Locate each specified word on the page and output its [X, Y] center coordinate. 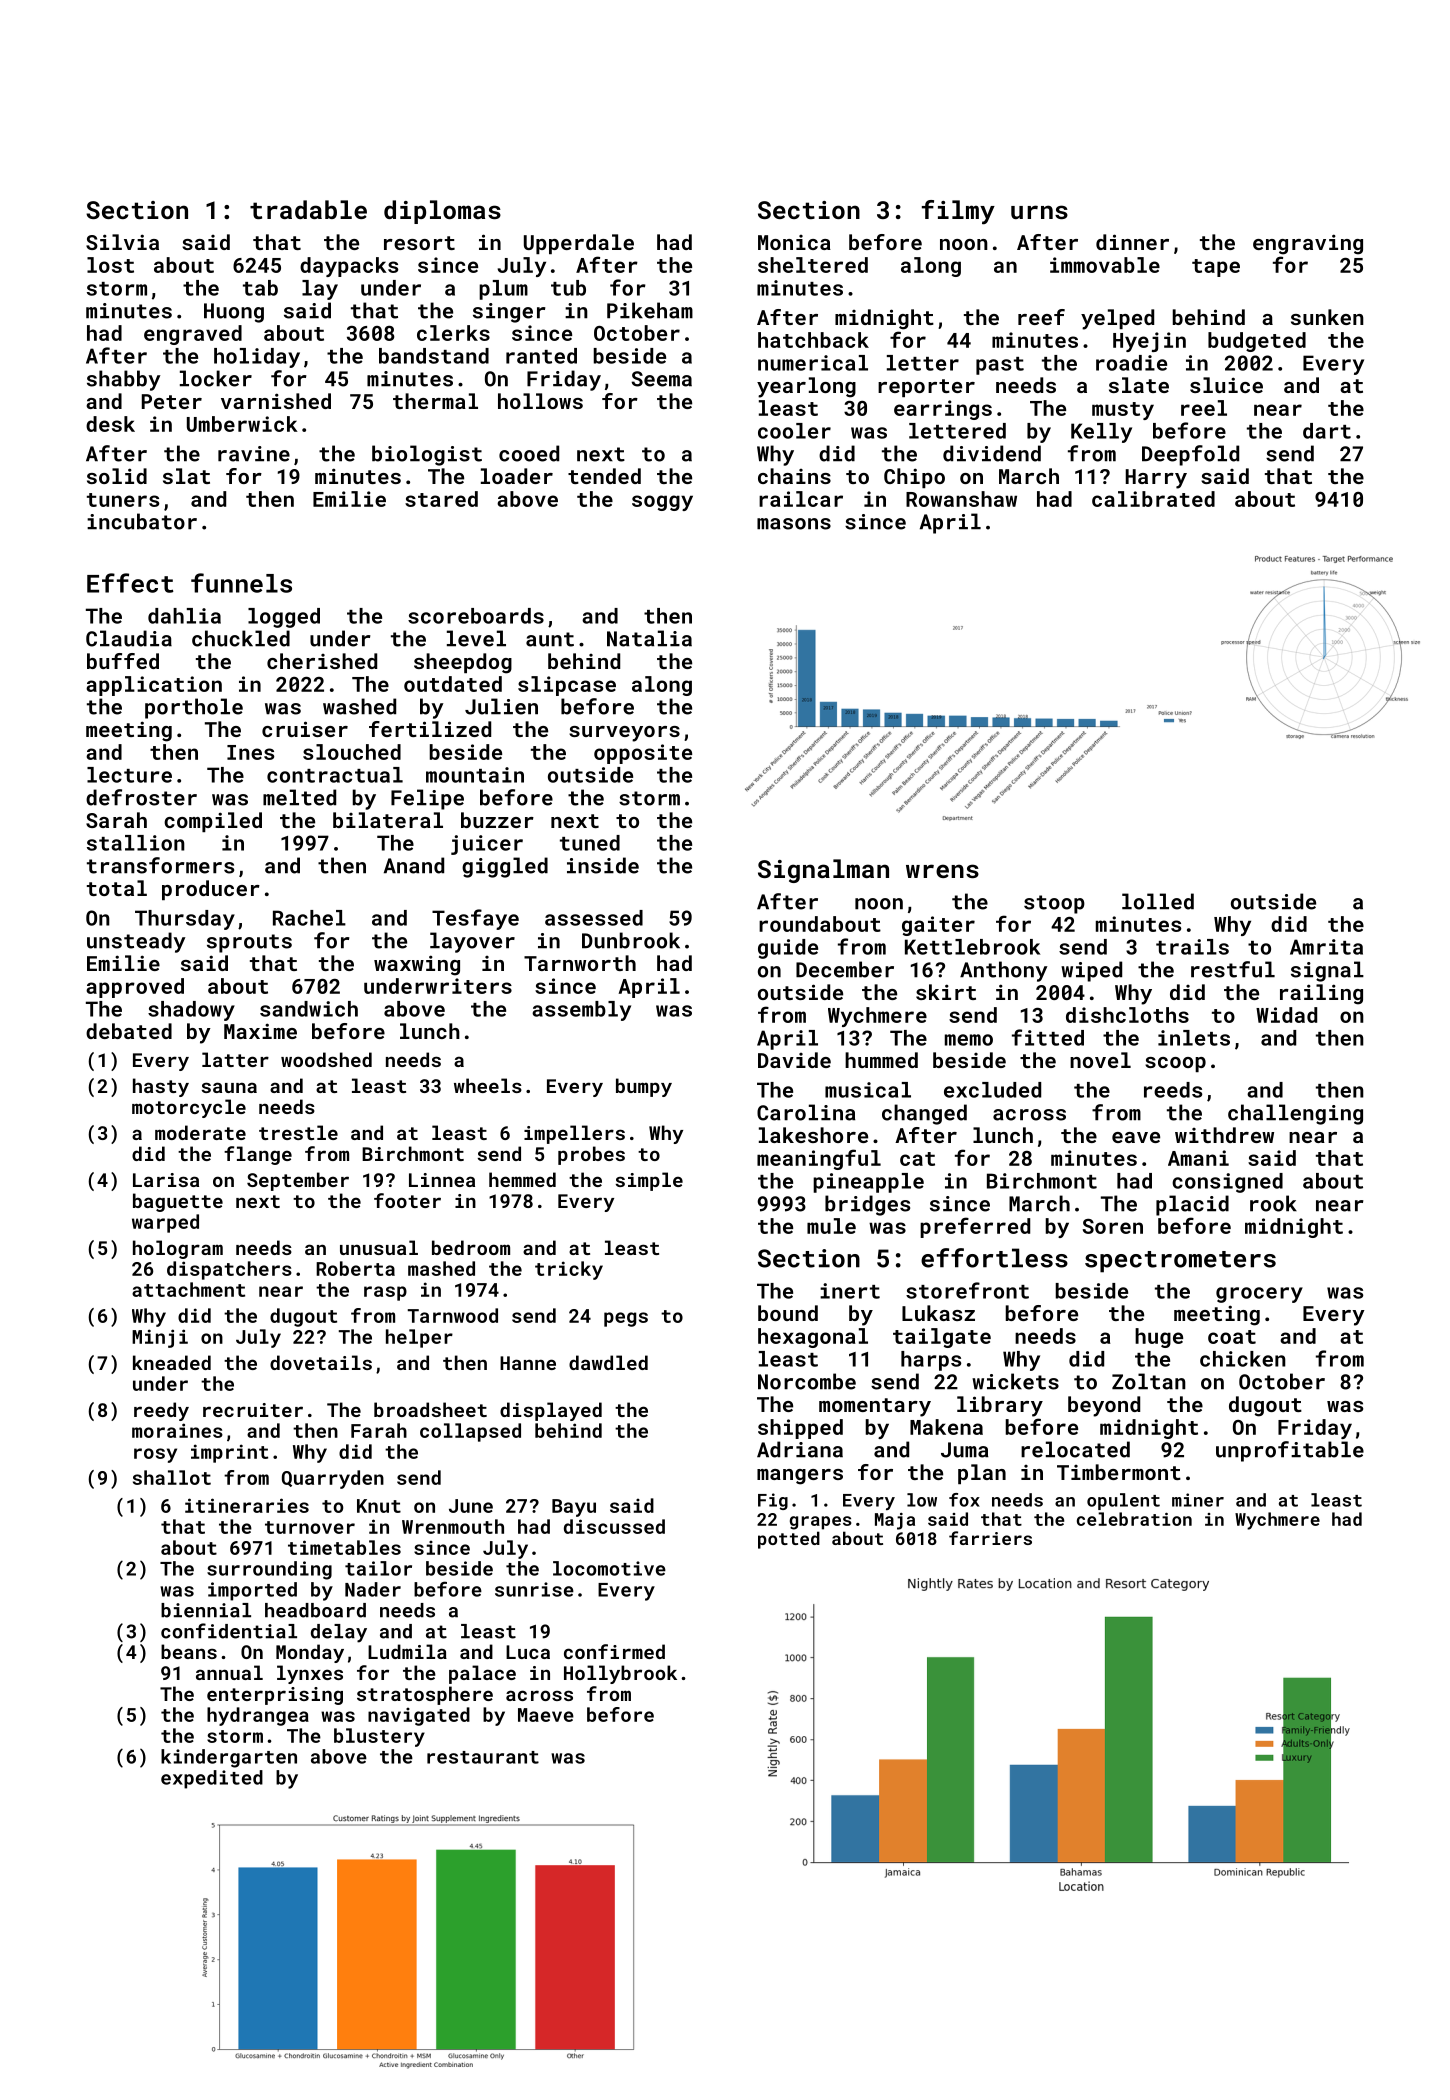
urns [1039, 212]
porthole [194, 708]
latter [235, 1059]
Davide [794, 1060]
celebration [1134, 1519]
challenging [1295, 1114]
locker [216, 378]
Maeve [546, 1715]
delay [339, 1633]
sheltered [813, 265]
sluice [1226, 385]
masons [794, 524]
